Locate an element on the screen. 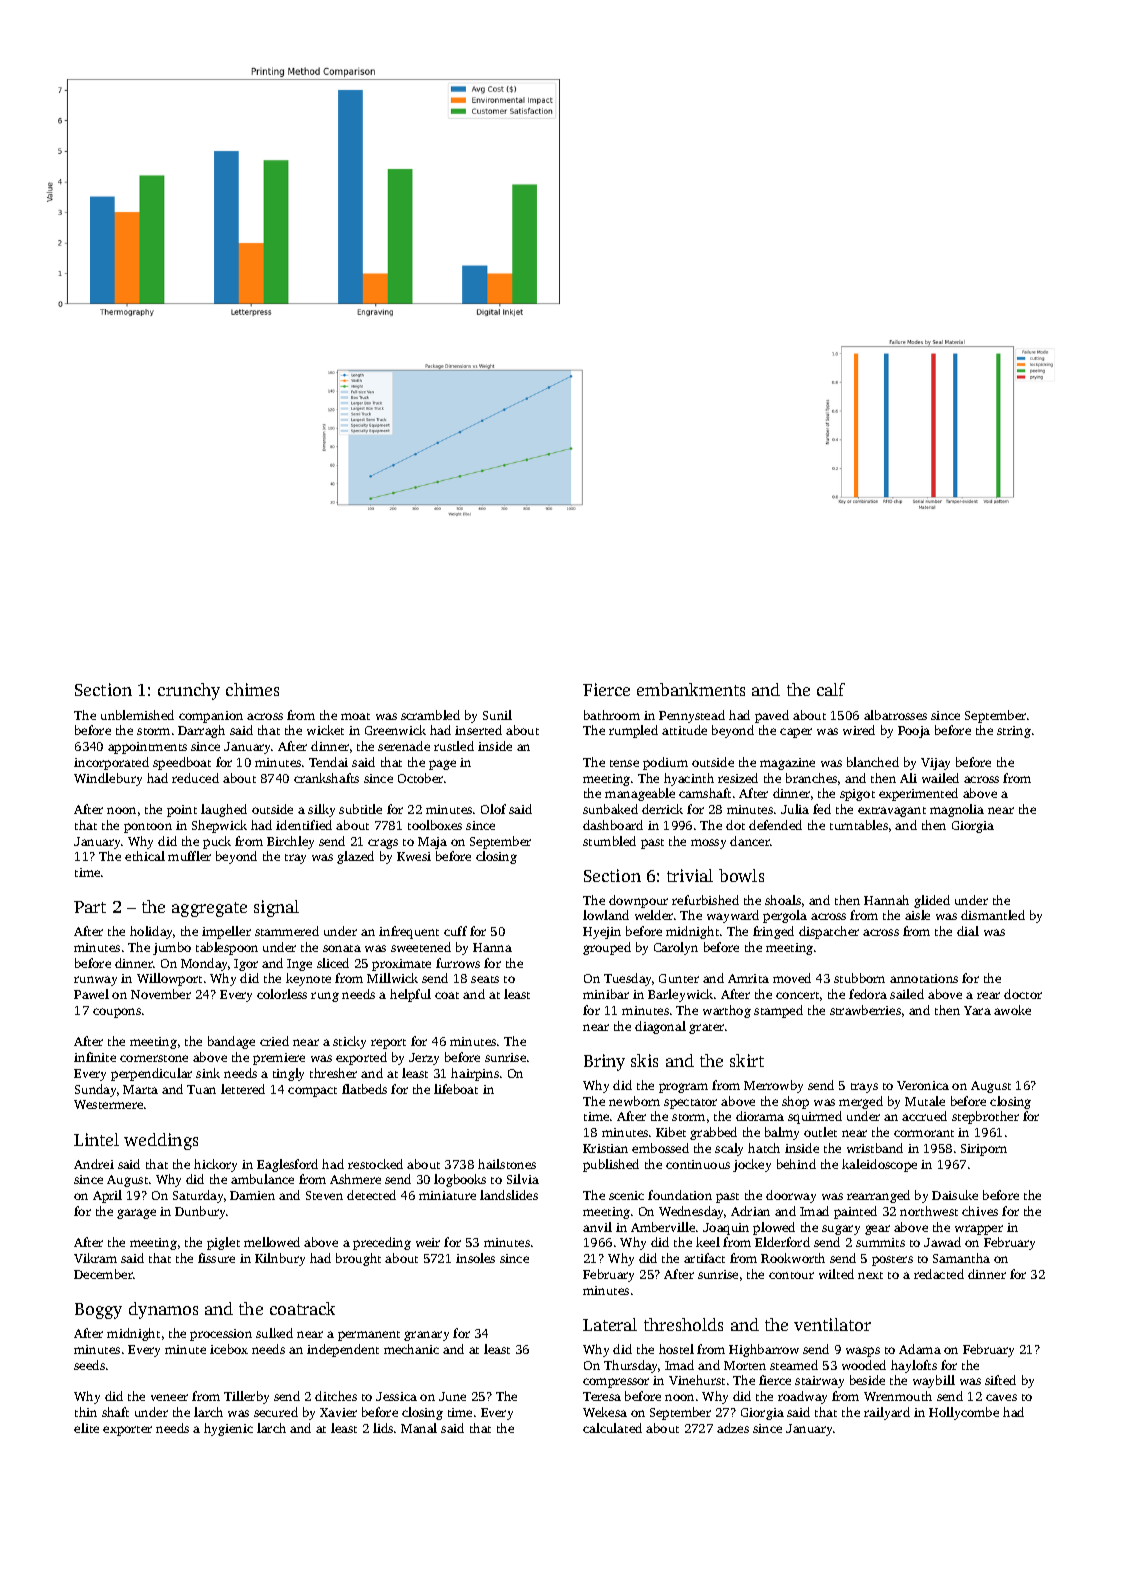 The image size is (1125, 1591). attitude is located at coordinates (684, 730).
